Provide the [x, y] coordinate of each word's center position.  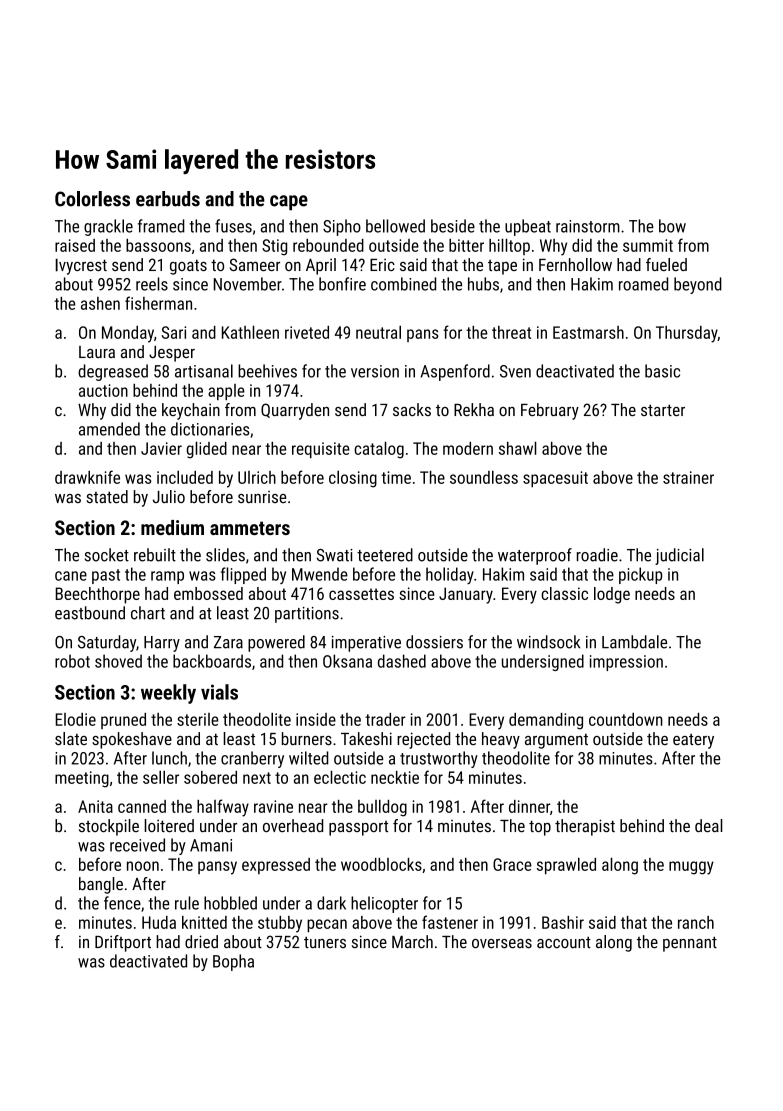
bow [672, 226]
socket [107, 555]
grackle [108, 227]
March [412, 941]
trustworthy [439, 759]
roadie [597, 555]
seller [161, 777]
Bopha [233, 962]
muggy [691, 868]
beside [453, 226]
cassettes [361, 594]
